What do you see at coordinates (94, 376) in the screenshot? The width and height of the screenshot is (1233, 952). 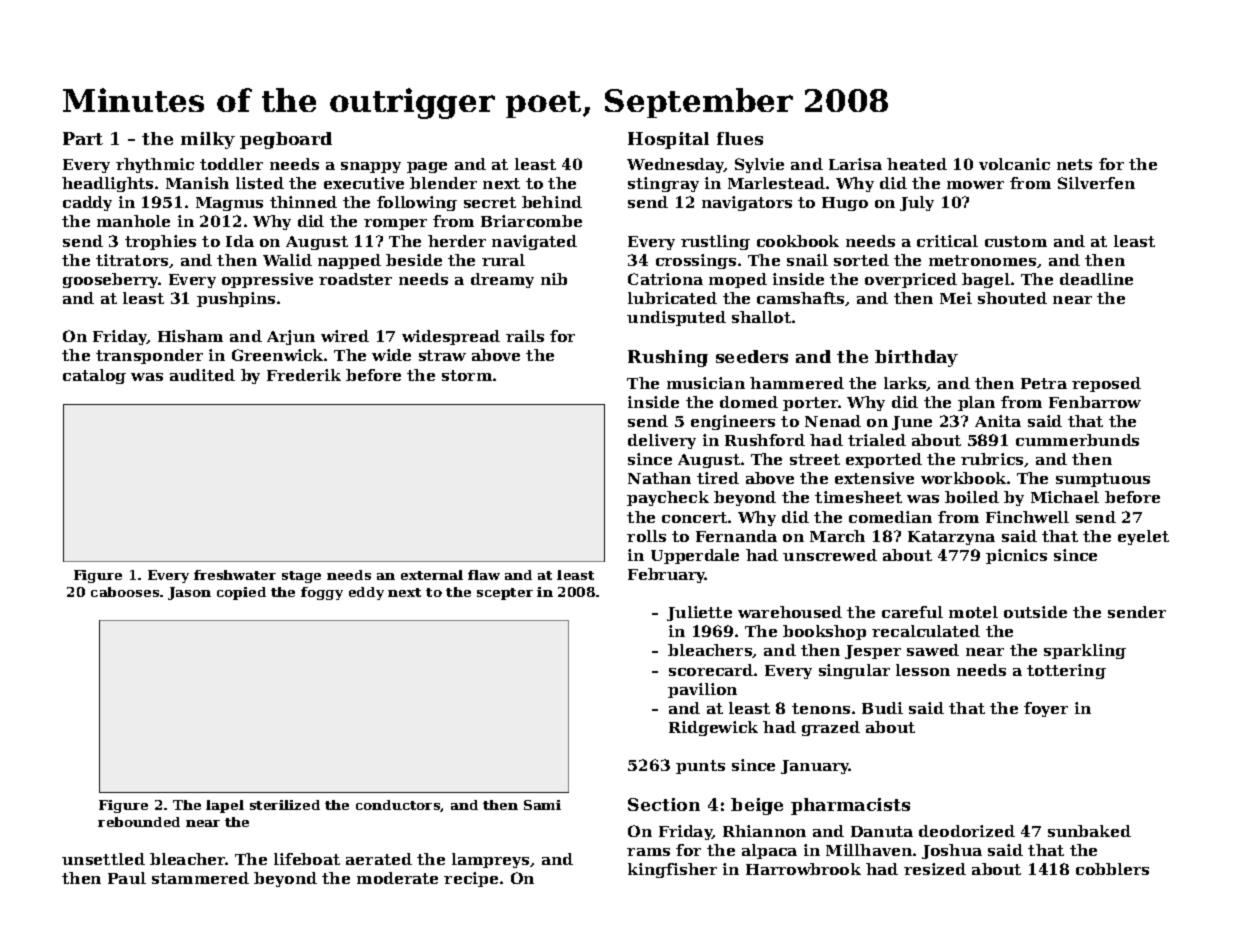 I see `catalog` at bounding box center [94, 376].
